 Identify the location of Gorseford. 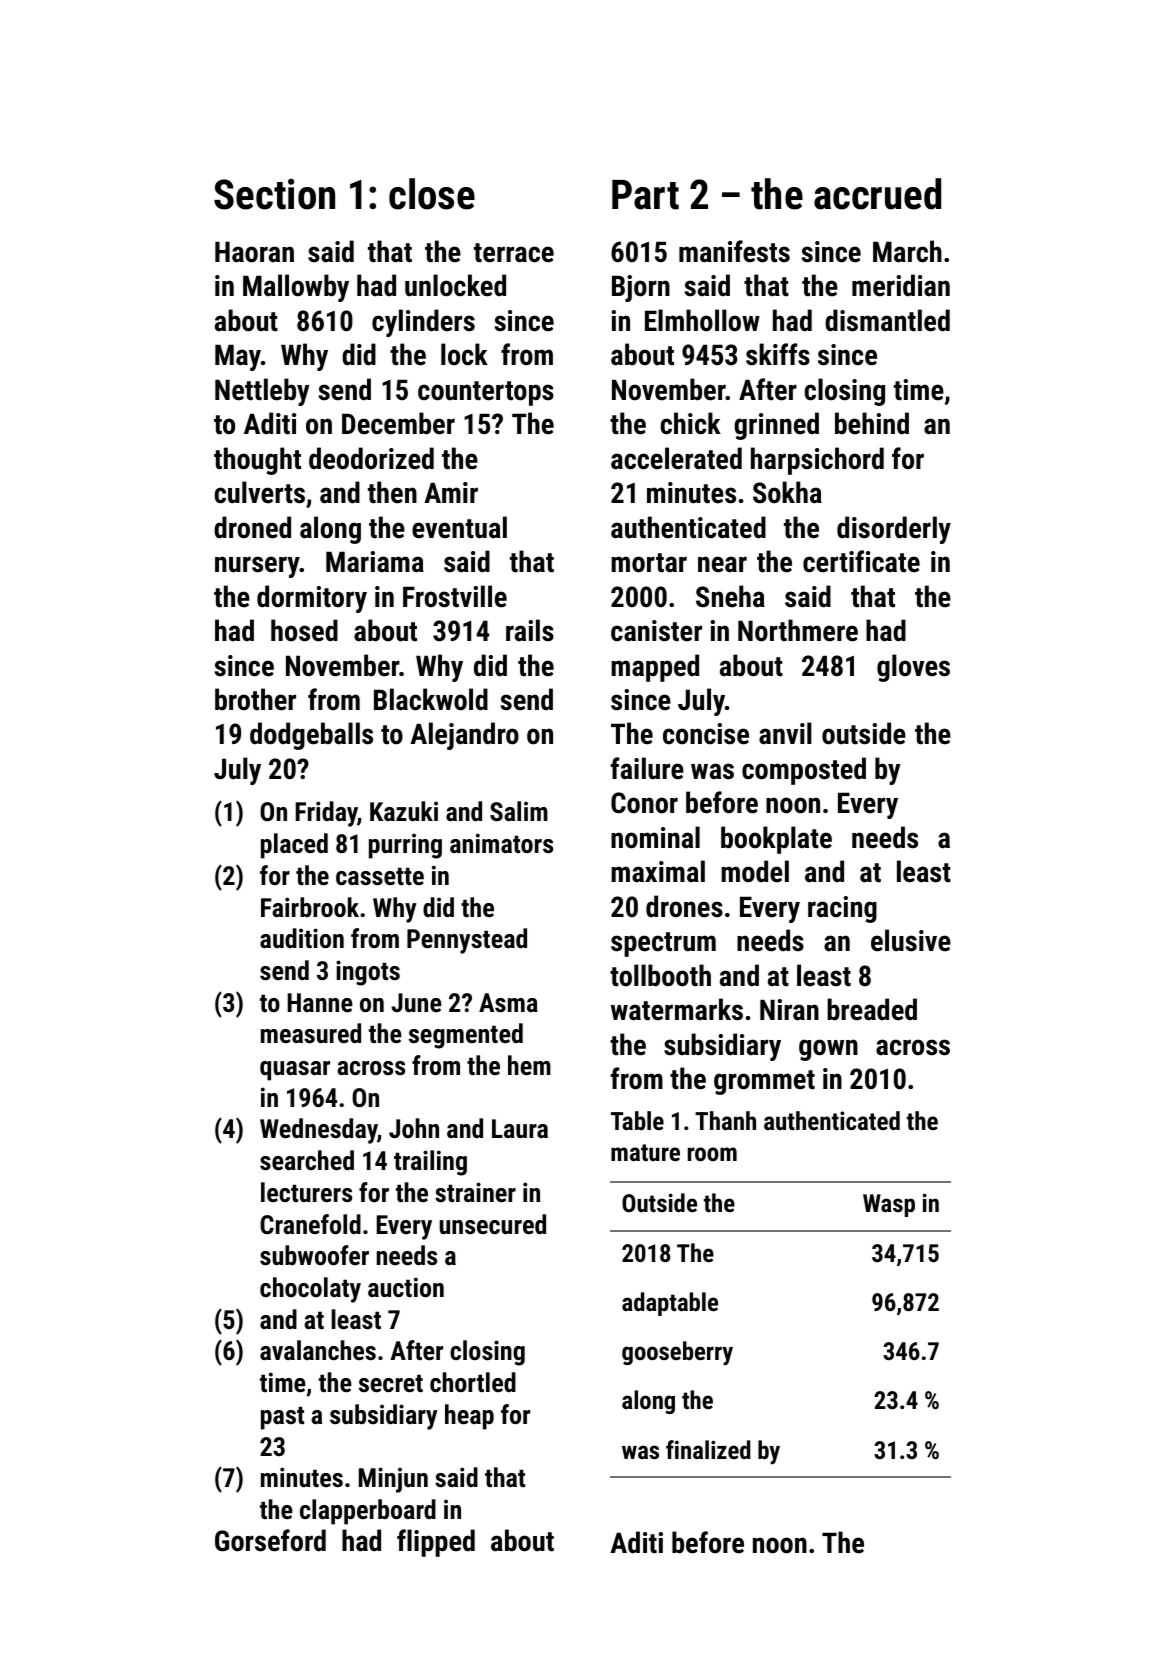
(270, 1540).
